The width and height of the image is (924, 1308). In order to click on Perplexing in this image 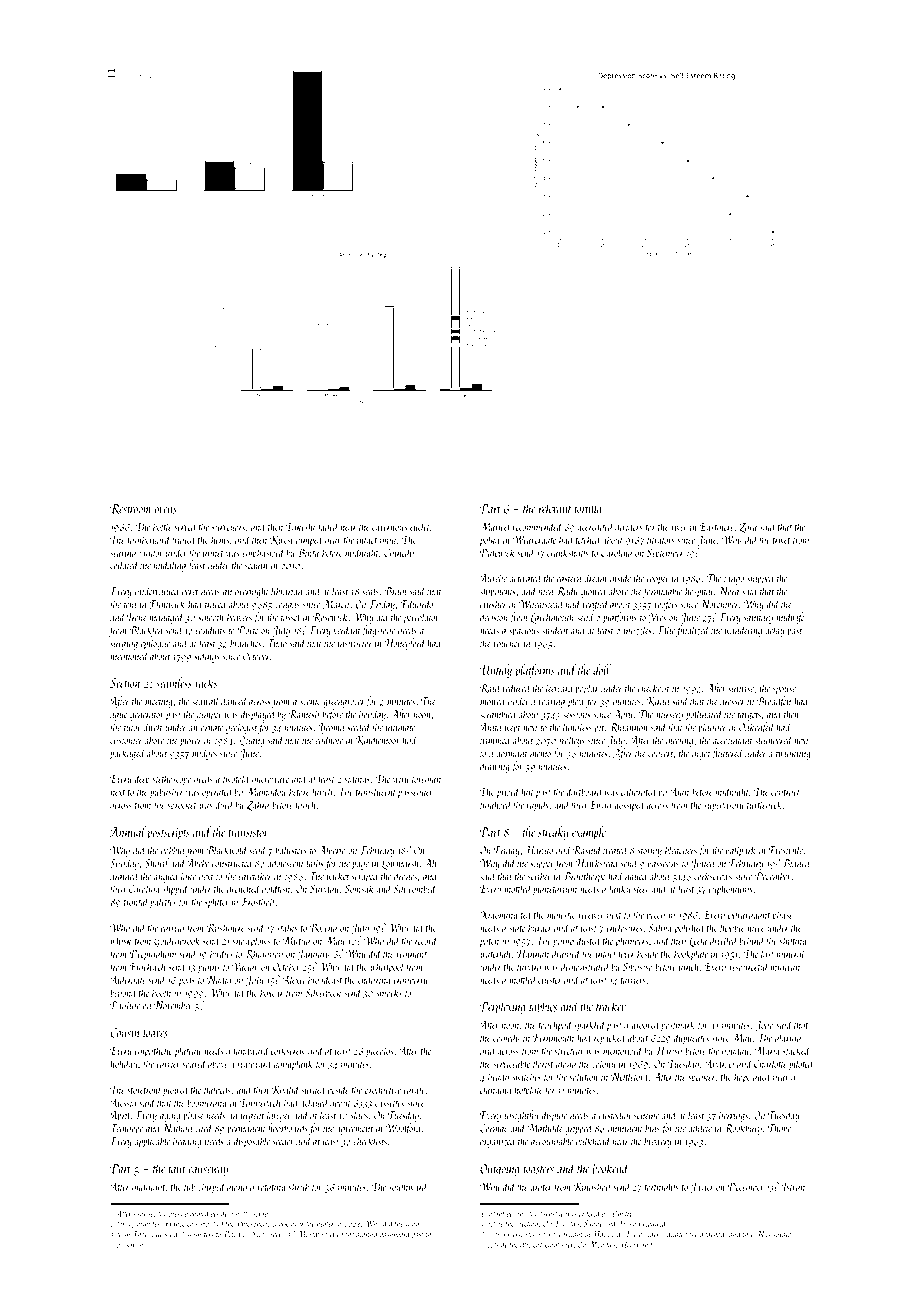, I will do `click(503, 1007)`.
